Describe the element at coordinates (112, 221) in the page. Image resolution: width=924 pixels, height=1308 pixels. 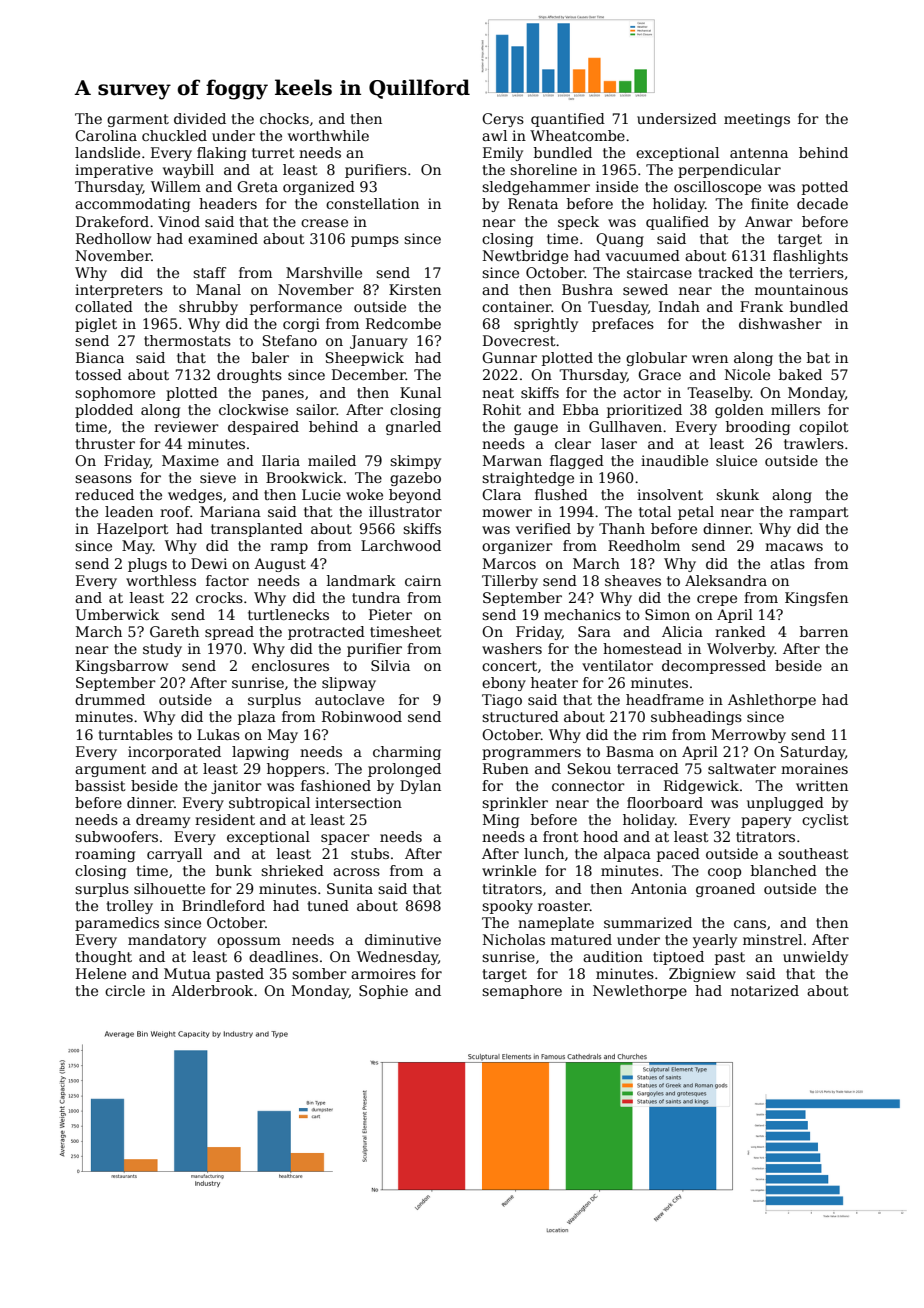
I see `Drakeford` at that location.
